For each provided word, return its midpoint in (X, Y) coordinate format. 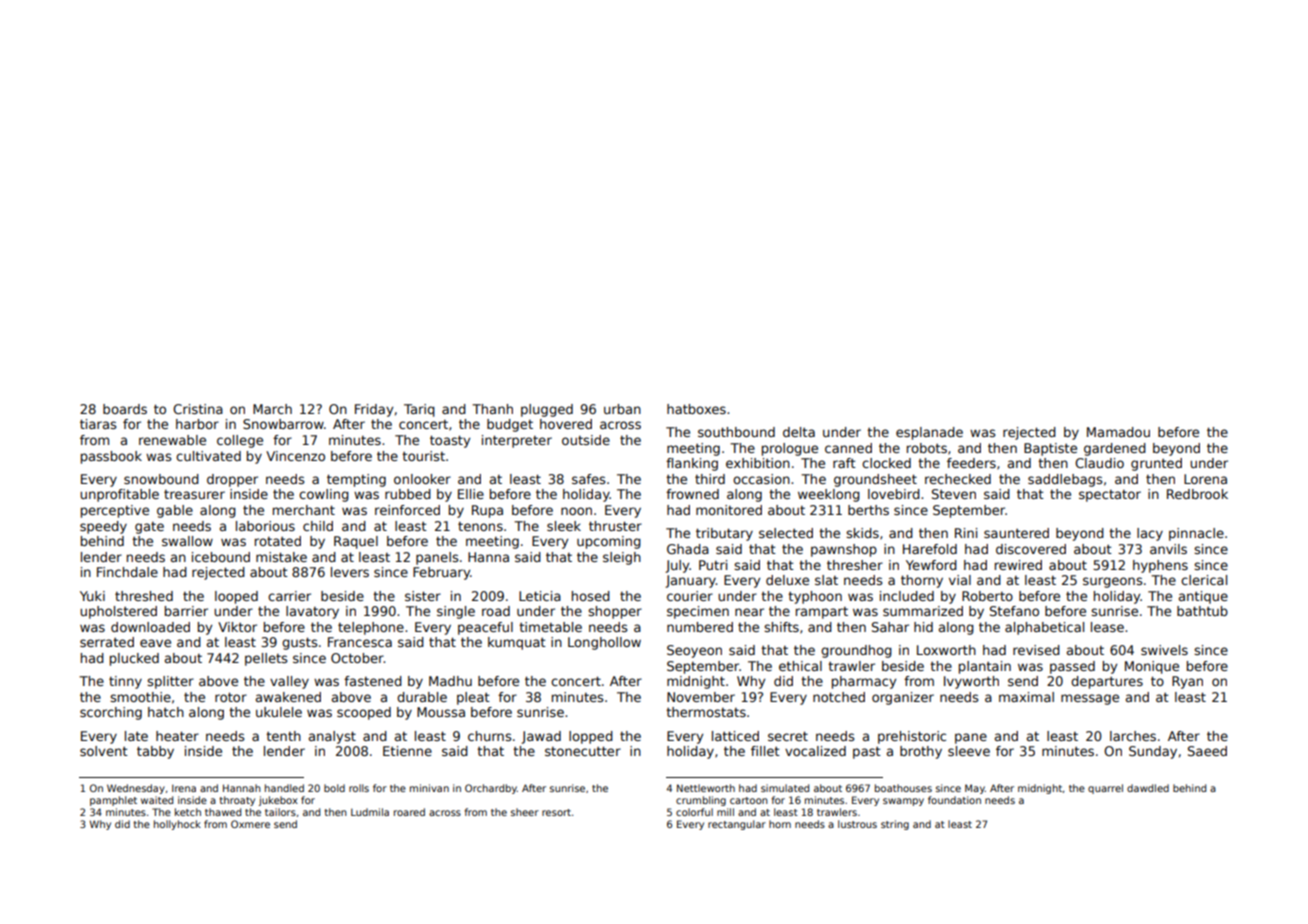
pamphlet (113, 801)
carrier (289, 596)
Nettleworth (706, 788)
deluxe (787, 580)
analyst (332, 737)
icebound (221, 557)
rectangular (737, 825)
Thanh (492, 409)
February (441, 573)
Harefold (930, 549)
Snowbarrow (283, 424)
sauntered (1016, 533)
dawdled (1148, 788)
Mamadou (1118, 432)
